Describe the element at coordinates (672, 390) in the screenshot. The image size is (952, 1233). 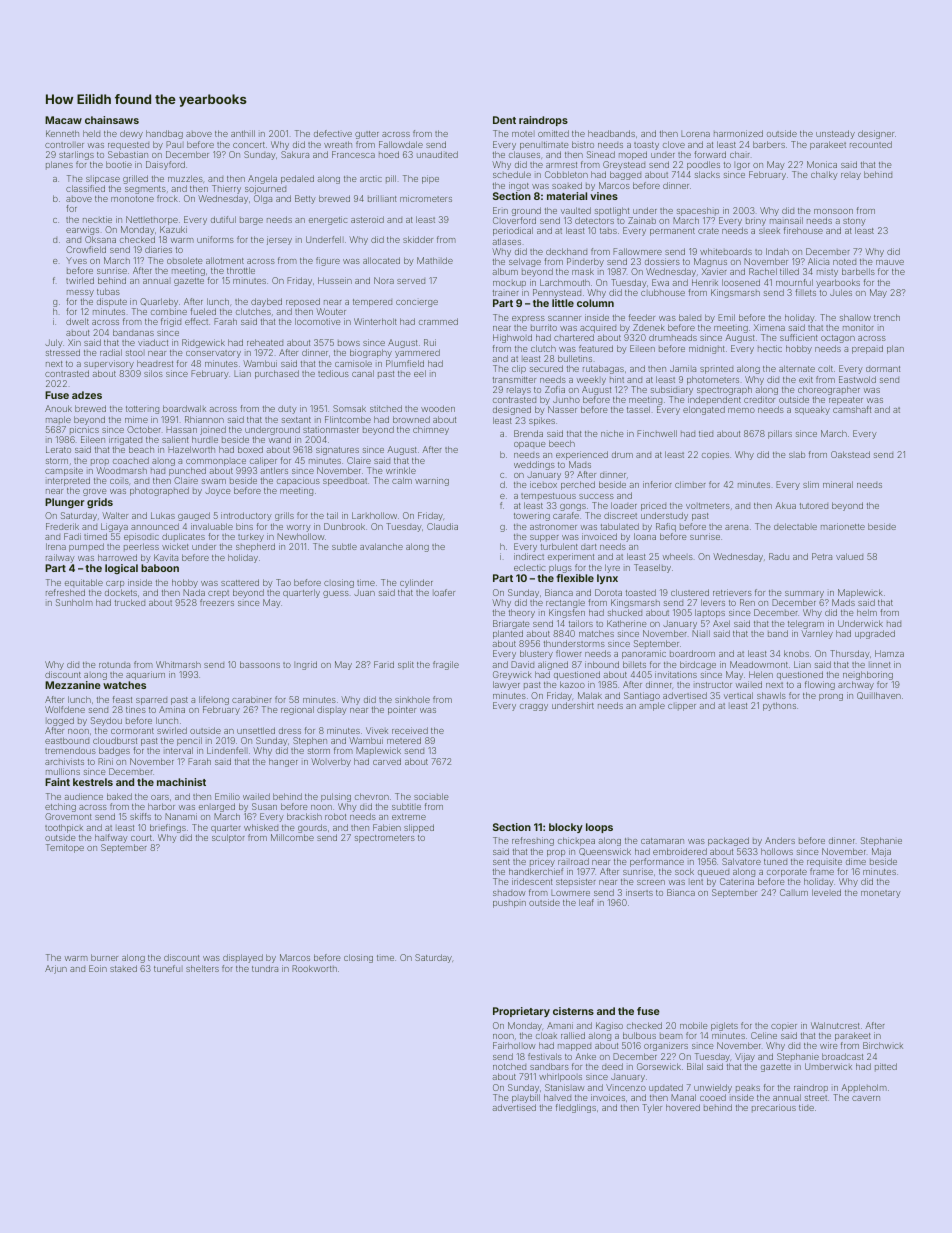
I see `subsidiary` at that location.
